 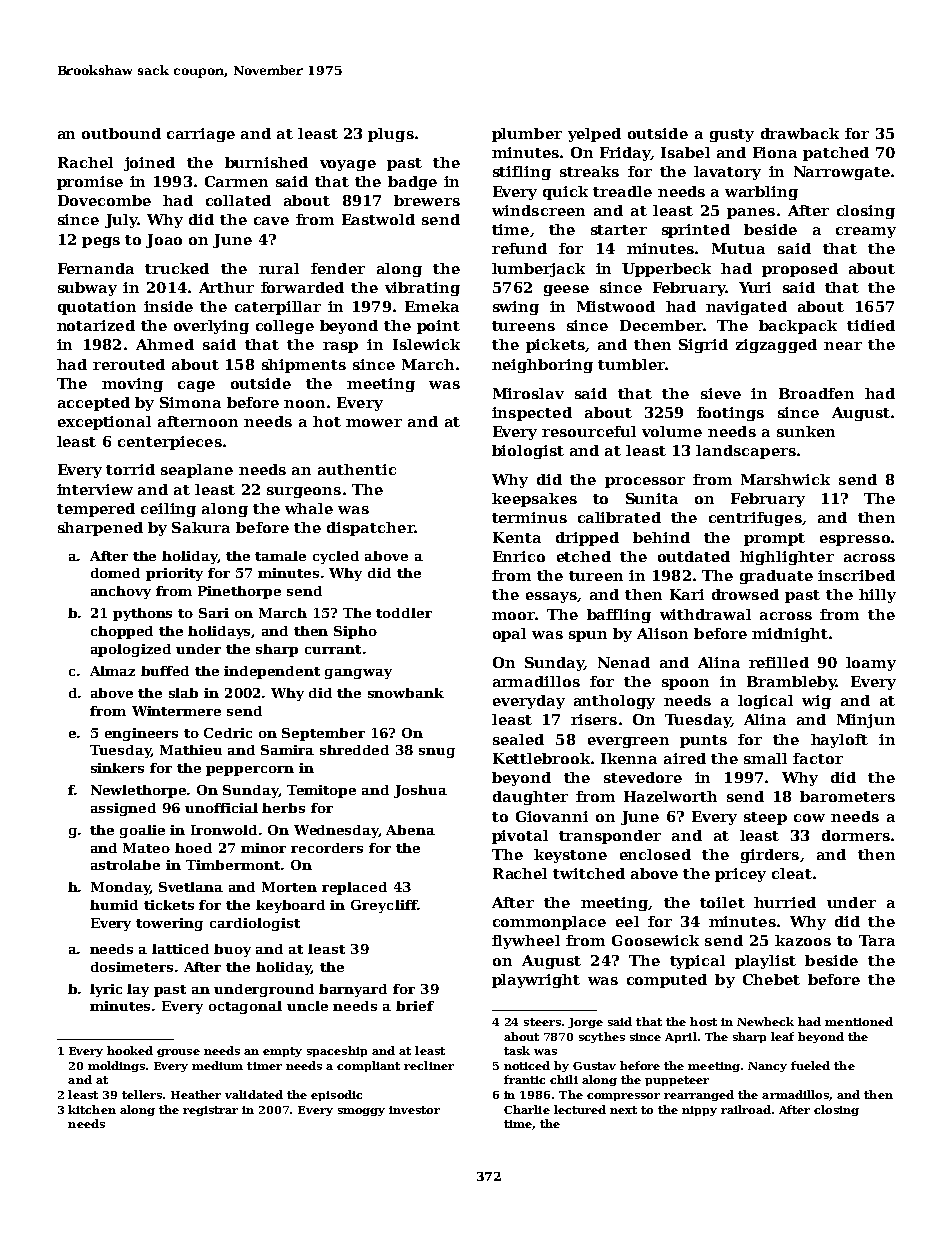 I want to click on tumbler, so click(x=631, y=364).
